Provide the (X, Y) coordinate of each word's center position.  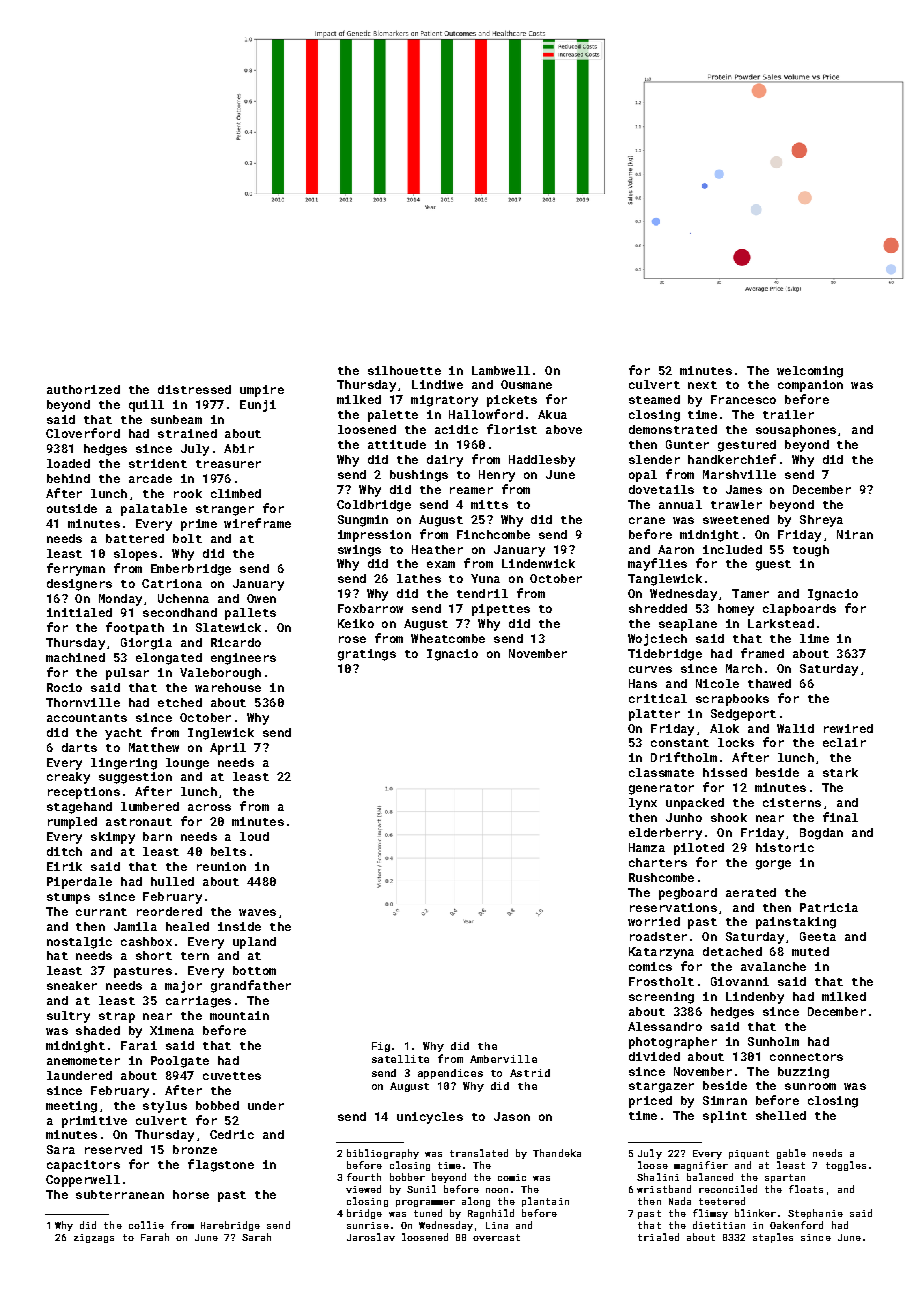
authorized (83, 389)
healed (187, 926)
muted (810, 951)
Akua (552, 414)
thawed (769, 683)
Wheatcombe (448, 638)
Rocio (64, 687)
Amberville (503, 1059)
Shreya (821, 521)
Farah (155, 1237)
